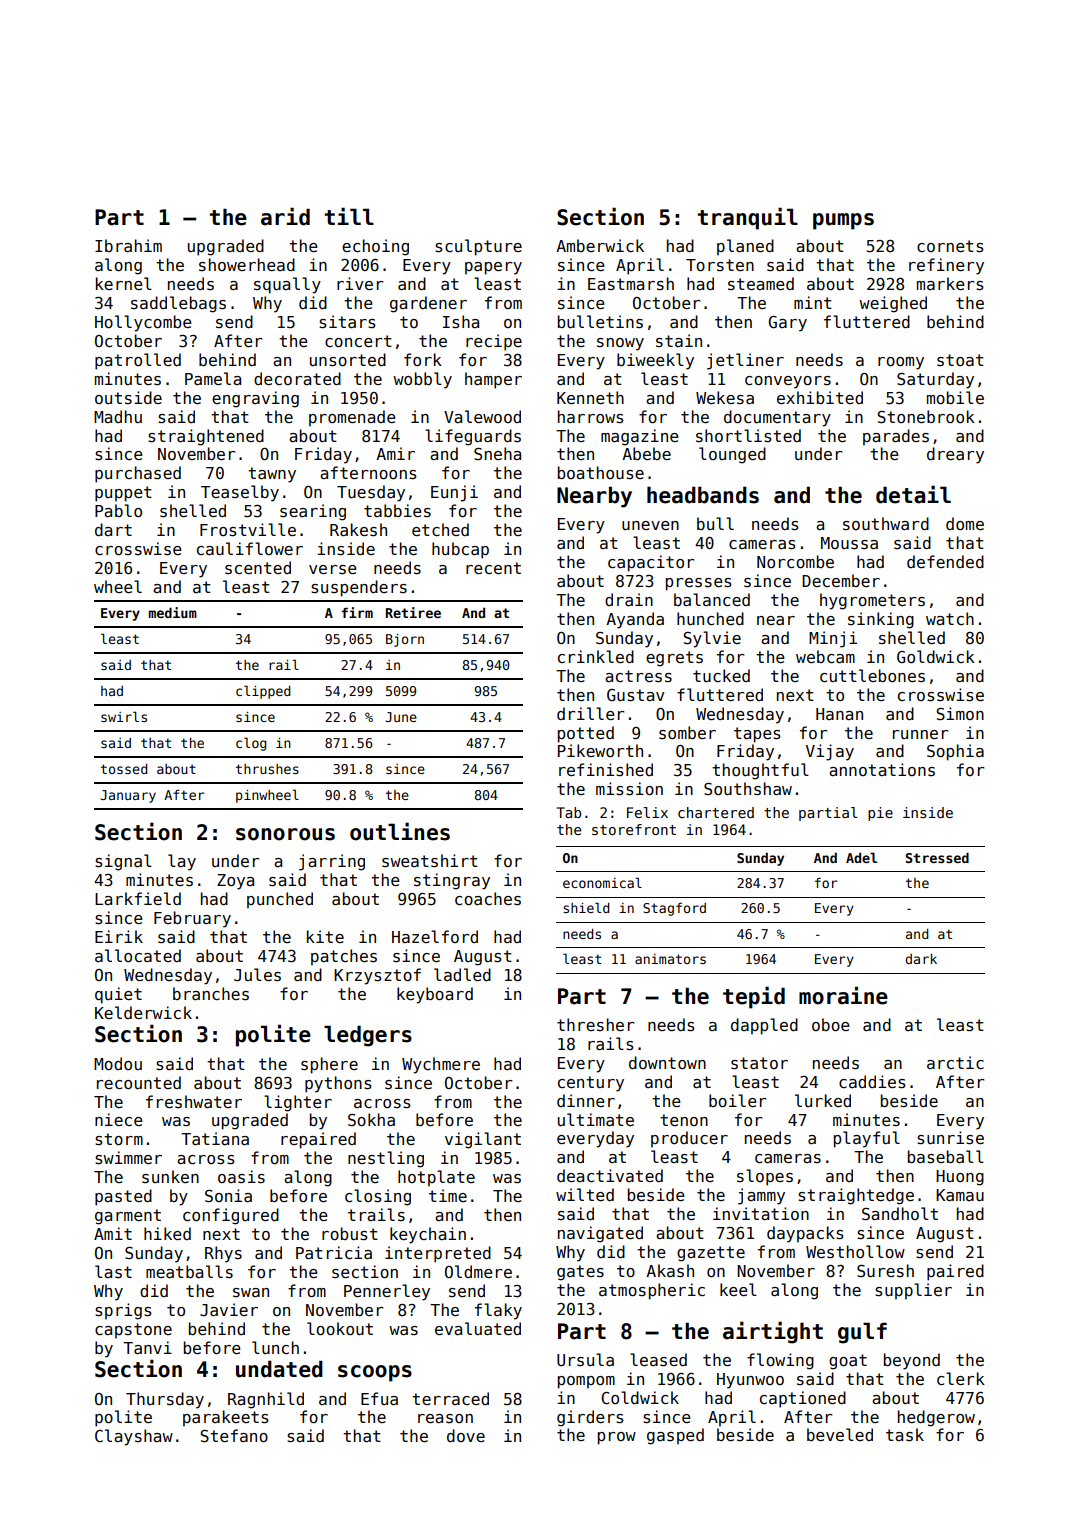 Image resolution: width=1079 pixels, height=1526 pixels. Describe the element at coordinates (760, 771) in the screenshot. I see `thoughtful` at that location.
